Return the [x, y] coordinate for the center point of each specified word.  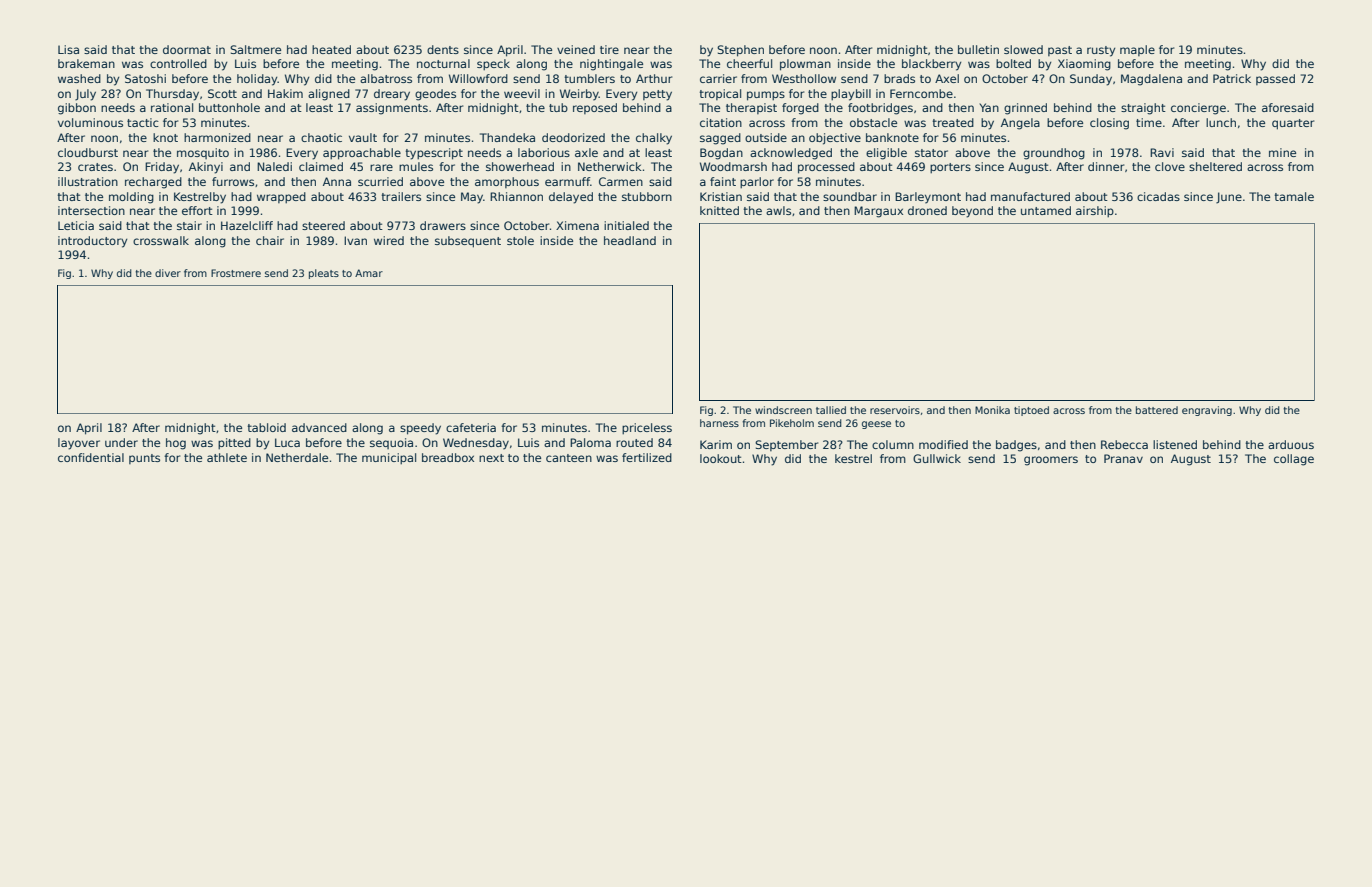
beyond [972, 212]
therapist [751, 108]
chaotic [321, 137]
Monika [992, 410]
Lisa [68, 49]
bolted [1013, 63]
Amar [369, 273]
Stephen [740, 51]
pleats [324, 274]
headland [630, 240]
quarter [1293, 124]
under [121, 442]
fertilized [647, 457]
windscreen [783, 410]
